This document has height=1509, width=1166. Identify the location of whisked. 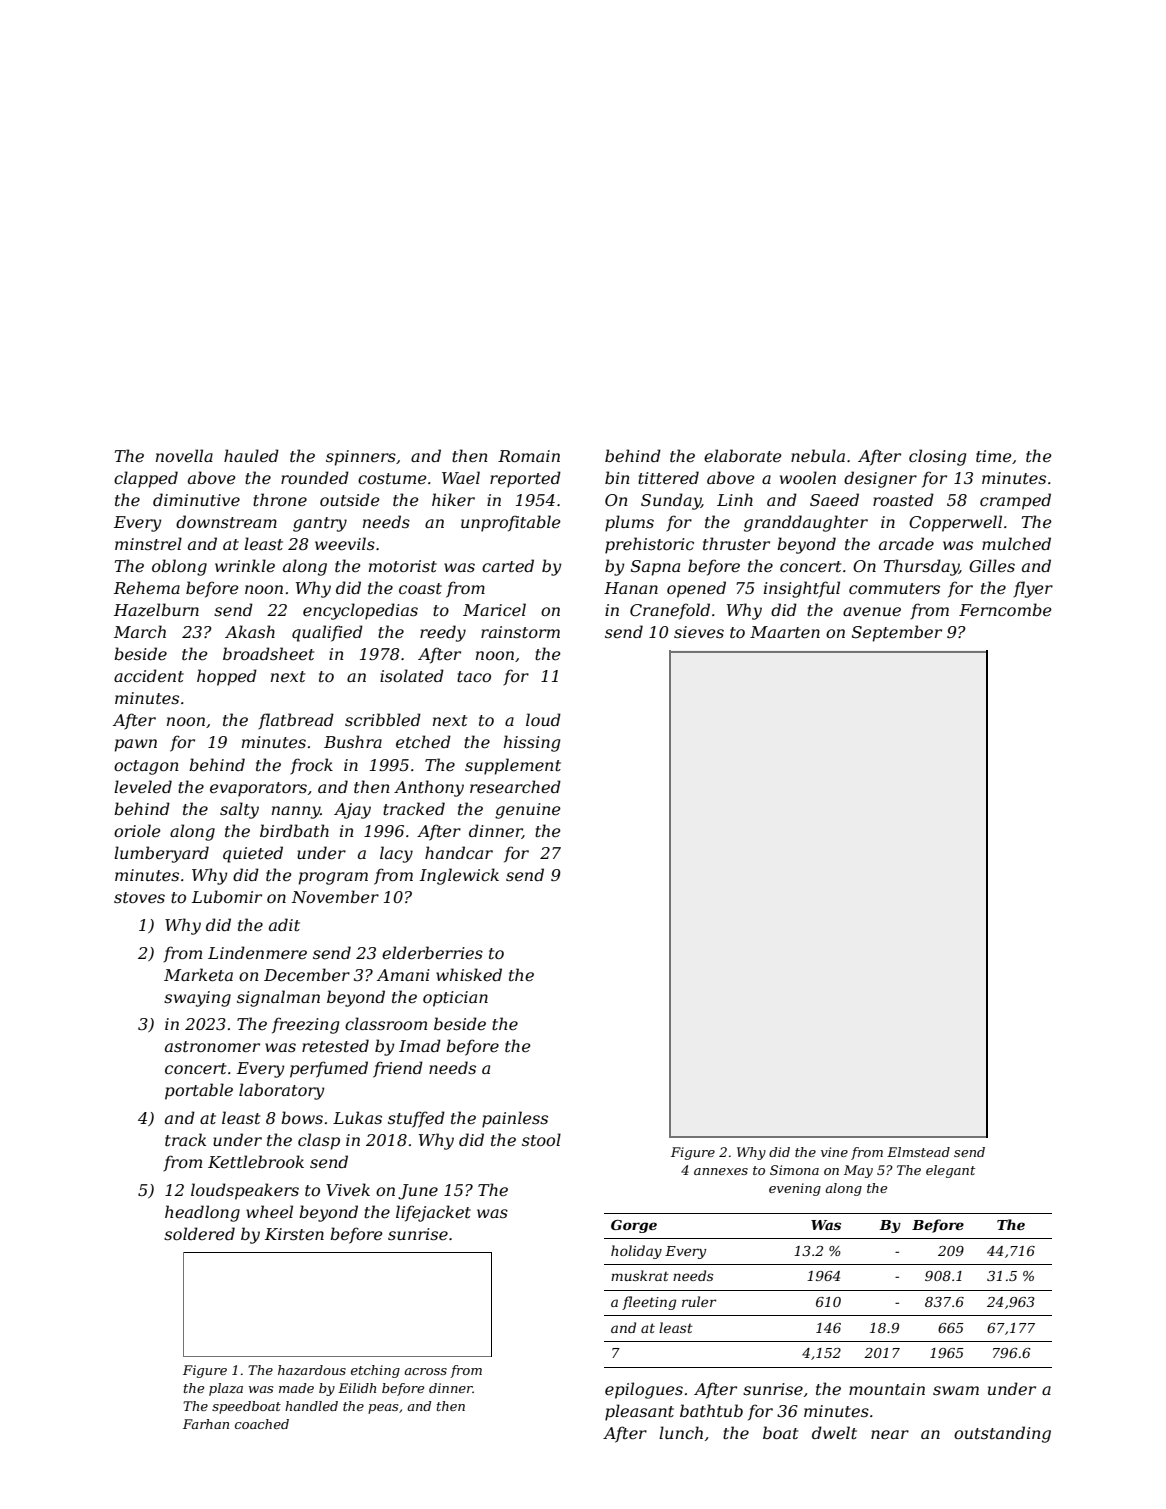
(469, 974).
